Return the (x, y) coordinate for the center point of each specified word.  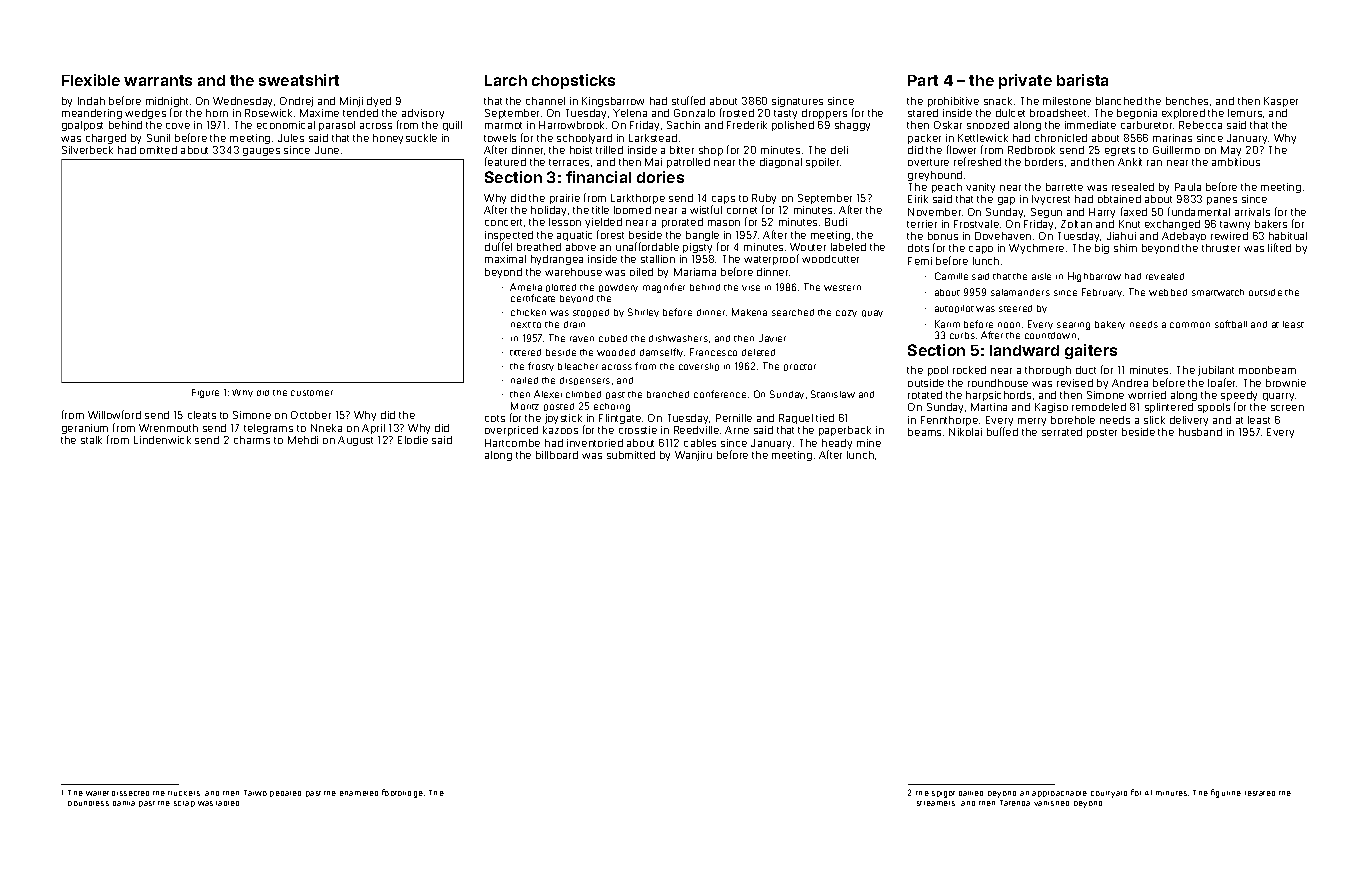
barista (1082, 80)
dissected (130, 793)
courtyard (1109, 794)
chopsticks (573, 81)
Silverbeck (87, 150)
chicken (528, 312)
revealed (1165, 276)
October (311, 415)
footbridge (402, 793)
